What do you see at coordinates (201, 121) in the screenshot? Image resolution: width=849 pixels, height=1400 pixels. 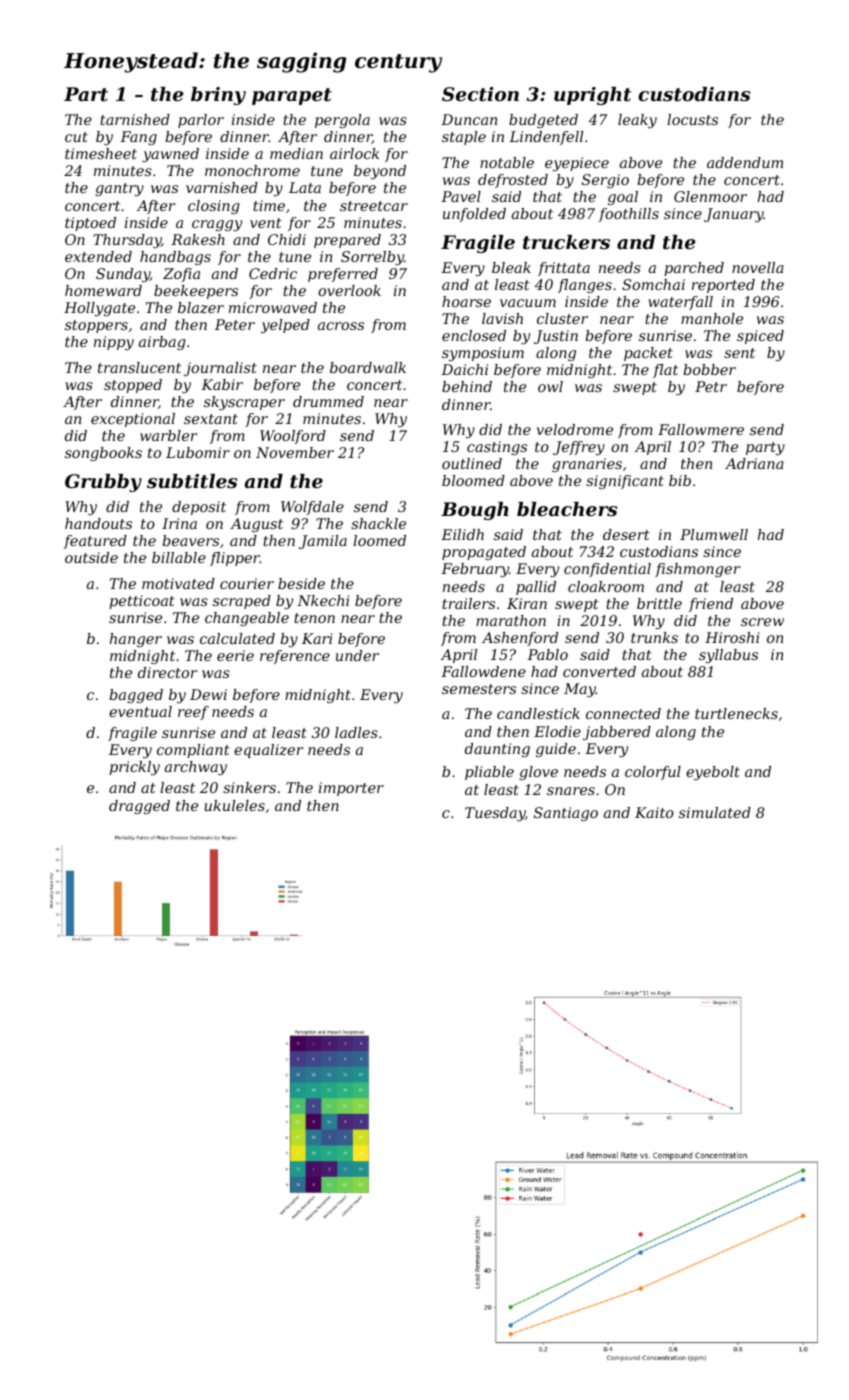 I see `parlor` at bounding box center [201, 121].
